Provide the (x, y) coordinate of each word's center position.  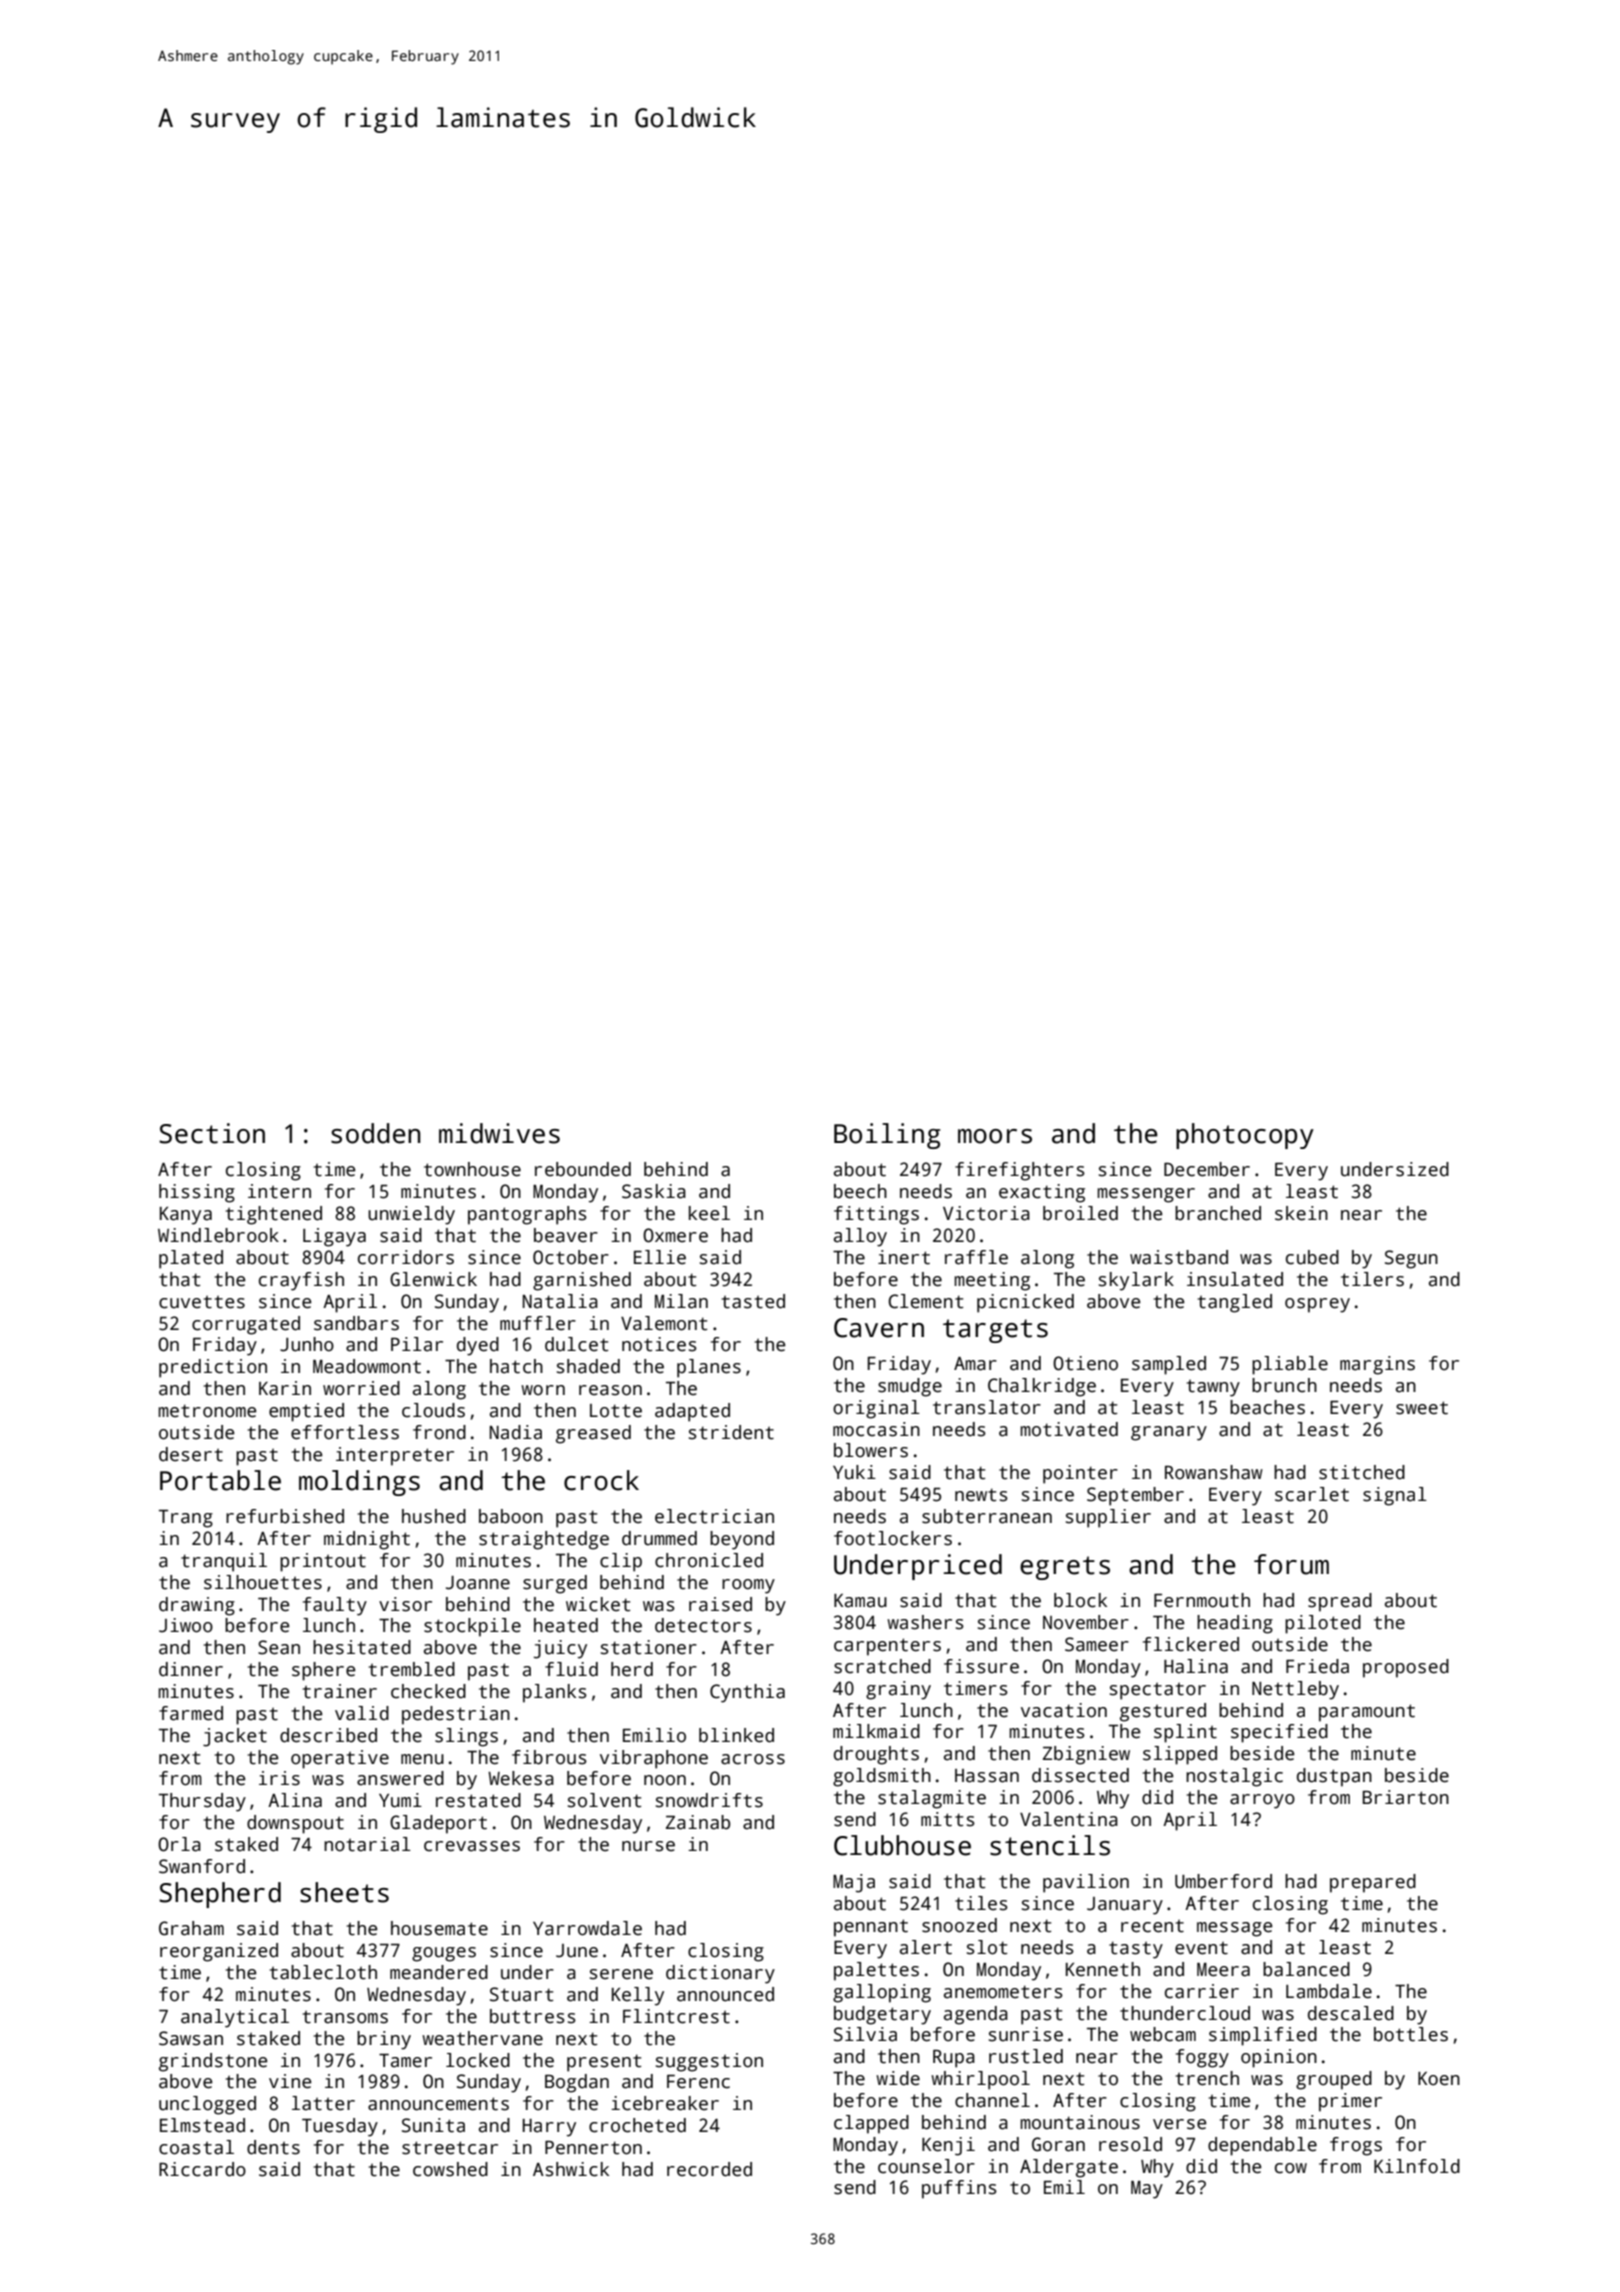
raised (720, 1604)
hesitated (362, 1647)
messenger (1146, 1195)
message (1235, 1929)
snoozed (959, 1925)
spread (1340, 1602)
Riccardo (202, 2169)
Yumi (400, 1800)
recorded (709, 2169)
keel (709, 1213)
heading (1235, 1624)
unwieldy (411, 1215)
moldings (359, 1483)
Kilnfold (1417, 2166)
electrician (714, 1516)
